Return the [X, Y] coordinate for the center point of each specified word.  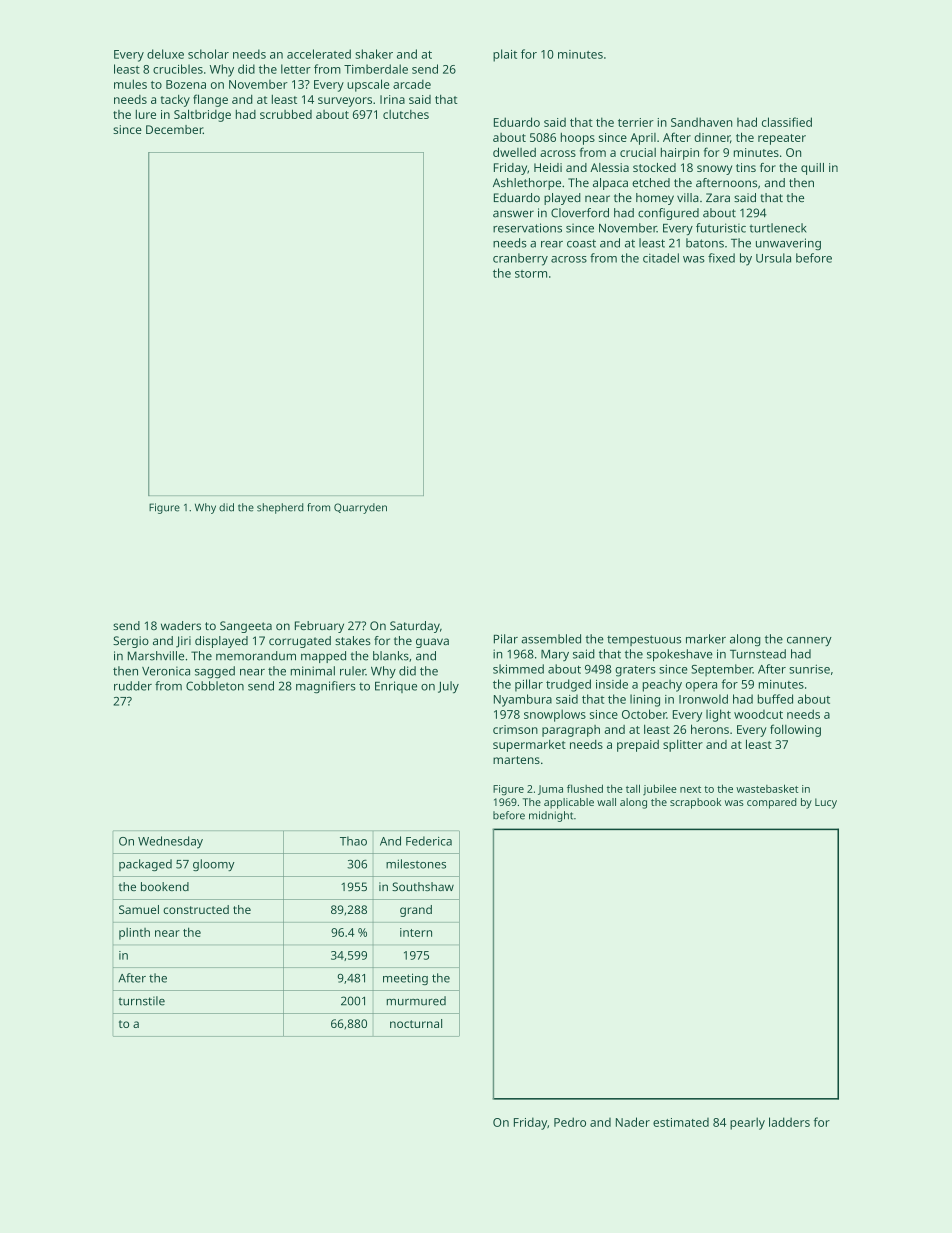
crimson [515, 729]
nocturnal [416, 1023]
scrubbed [286, 114]
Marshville [156, 656]
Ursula [773, 258]
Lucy [826, 803]
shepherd [280, 508]
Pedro [570, 1122]
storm [531, 274]
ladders [789, 1122]
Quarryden [360, 508]
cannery [809, 642]
